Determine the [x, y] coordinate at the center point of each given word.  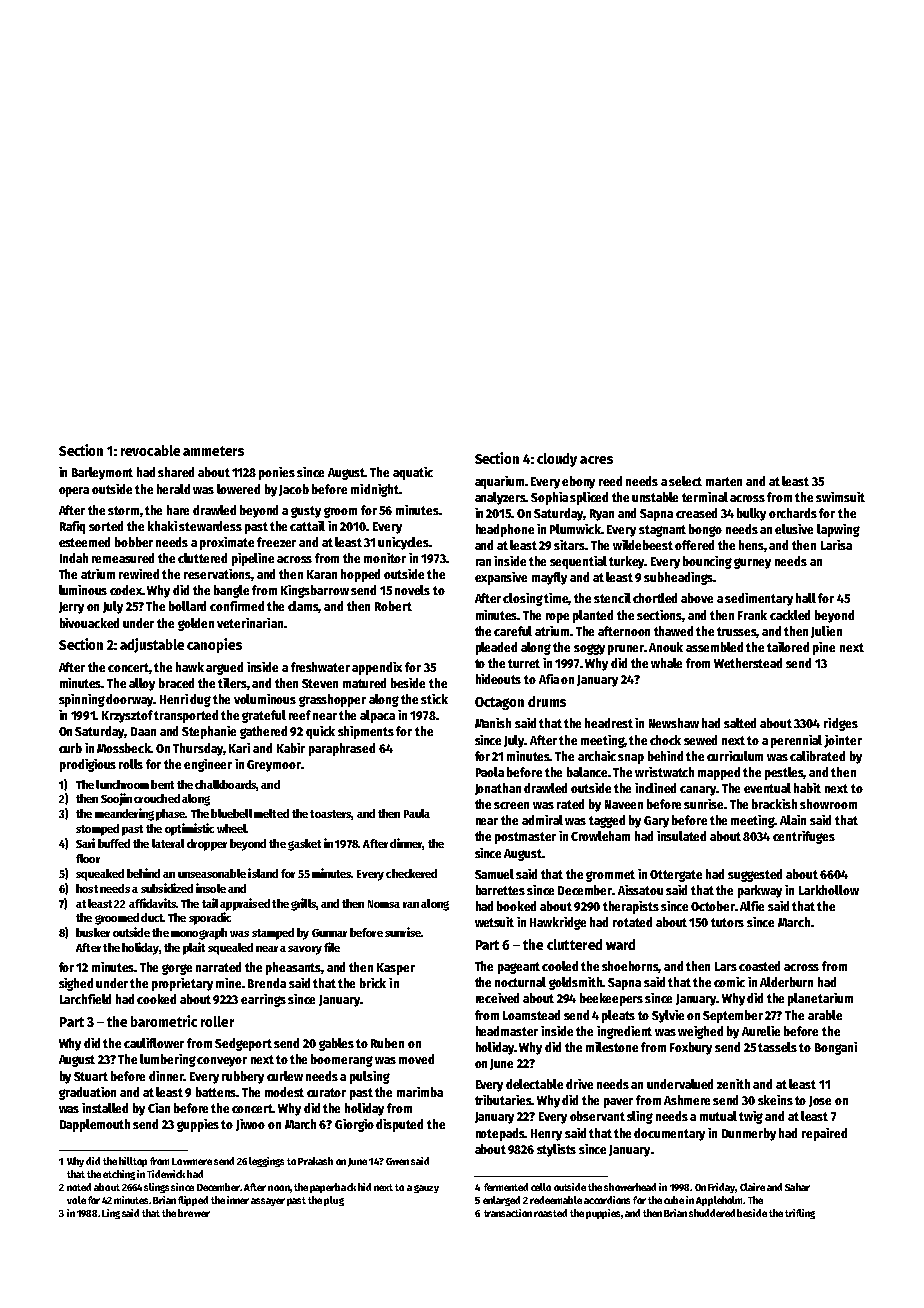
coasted [759, 966]
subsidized [167, 888]
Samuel [494, 874]
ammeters [213, 451]
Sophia [549, 498]
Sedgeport [243, 1044]
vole [76, 1200]
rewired [139, 574]
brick [373, 983]
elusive [794, 529]
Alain [793, 820]
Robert [393, 606]
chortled [655, 598]
